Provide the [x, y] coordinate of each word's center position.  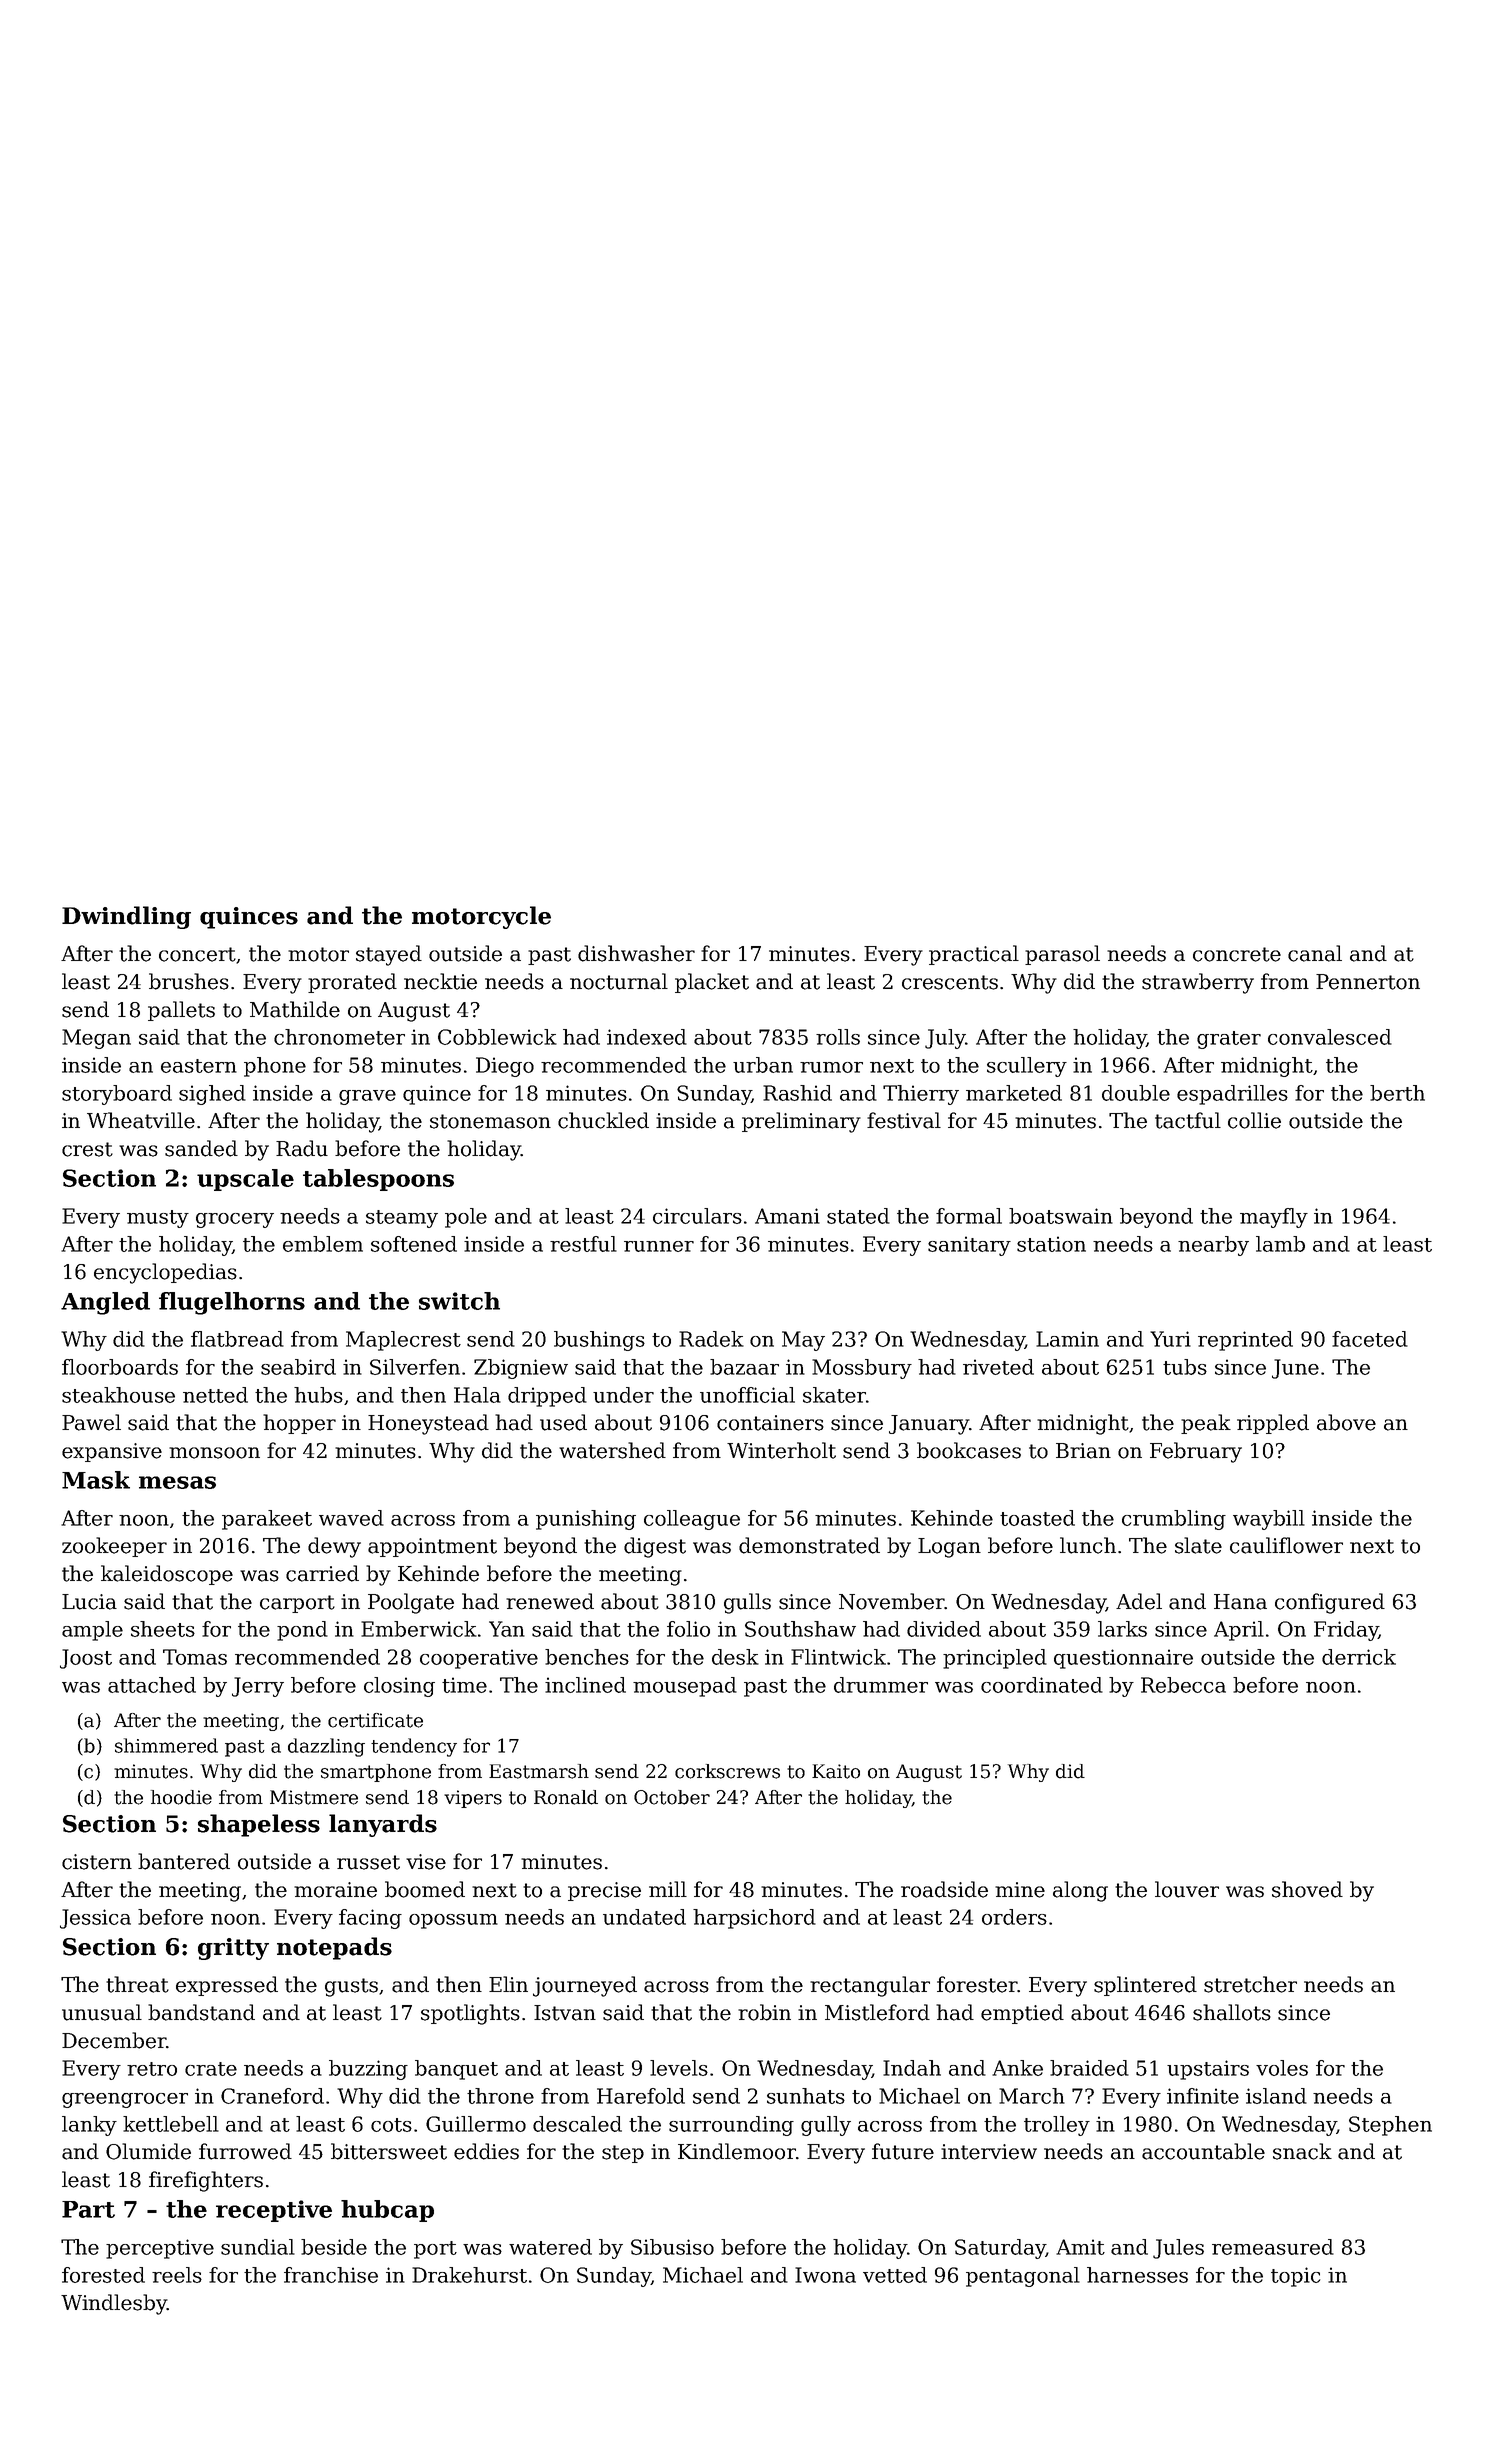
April [1239, 1631]
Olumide [148, 2151]
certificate [375, 1720]
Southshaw [800, 1629]
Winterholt [781, 1450]
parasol [1062, 955]
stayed [389, 955]
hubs [318, 1395]
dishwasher [636, 953]
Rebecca [1183, 1685]
